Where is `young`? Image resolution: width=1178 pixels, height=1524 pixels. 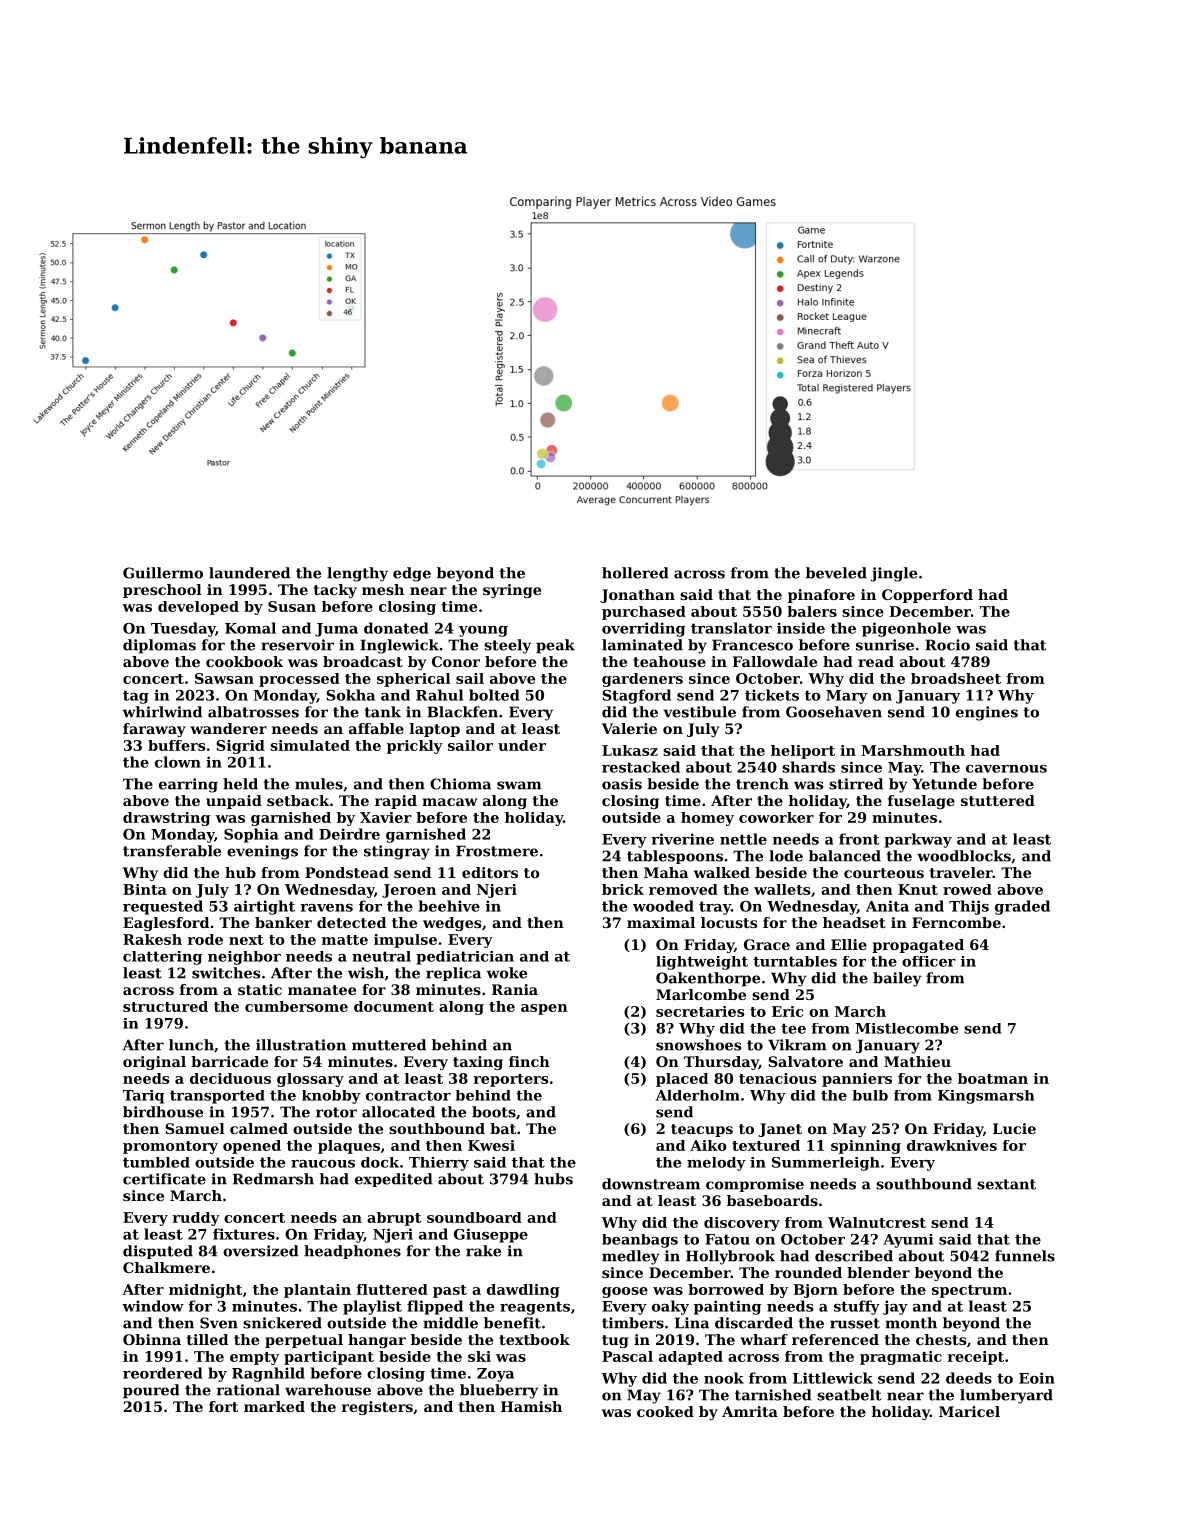 young is located at coordinates (483, 631).
